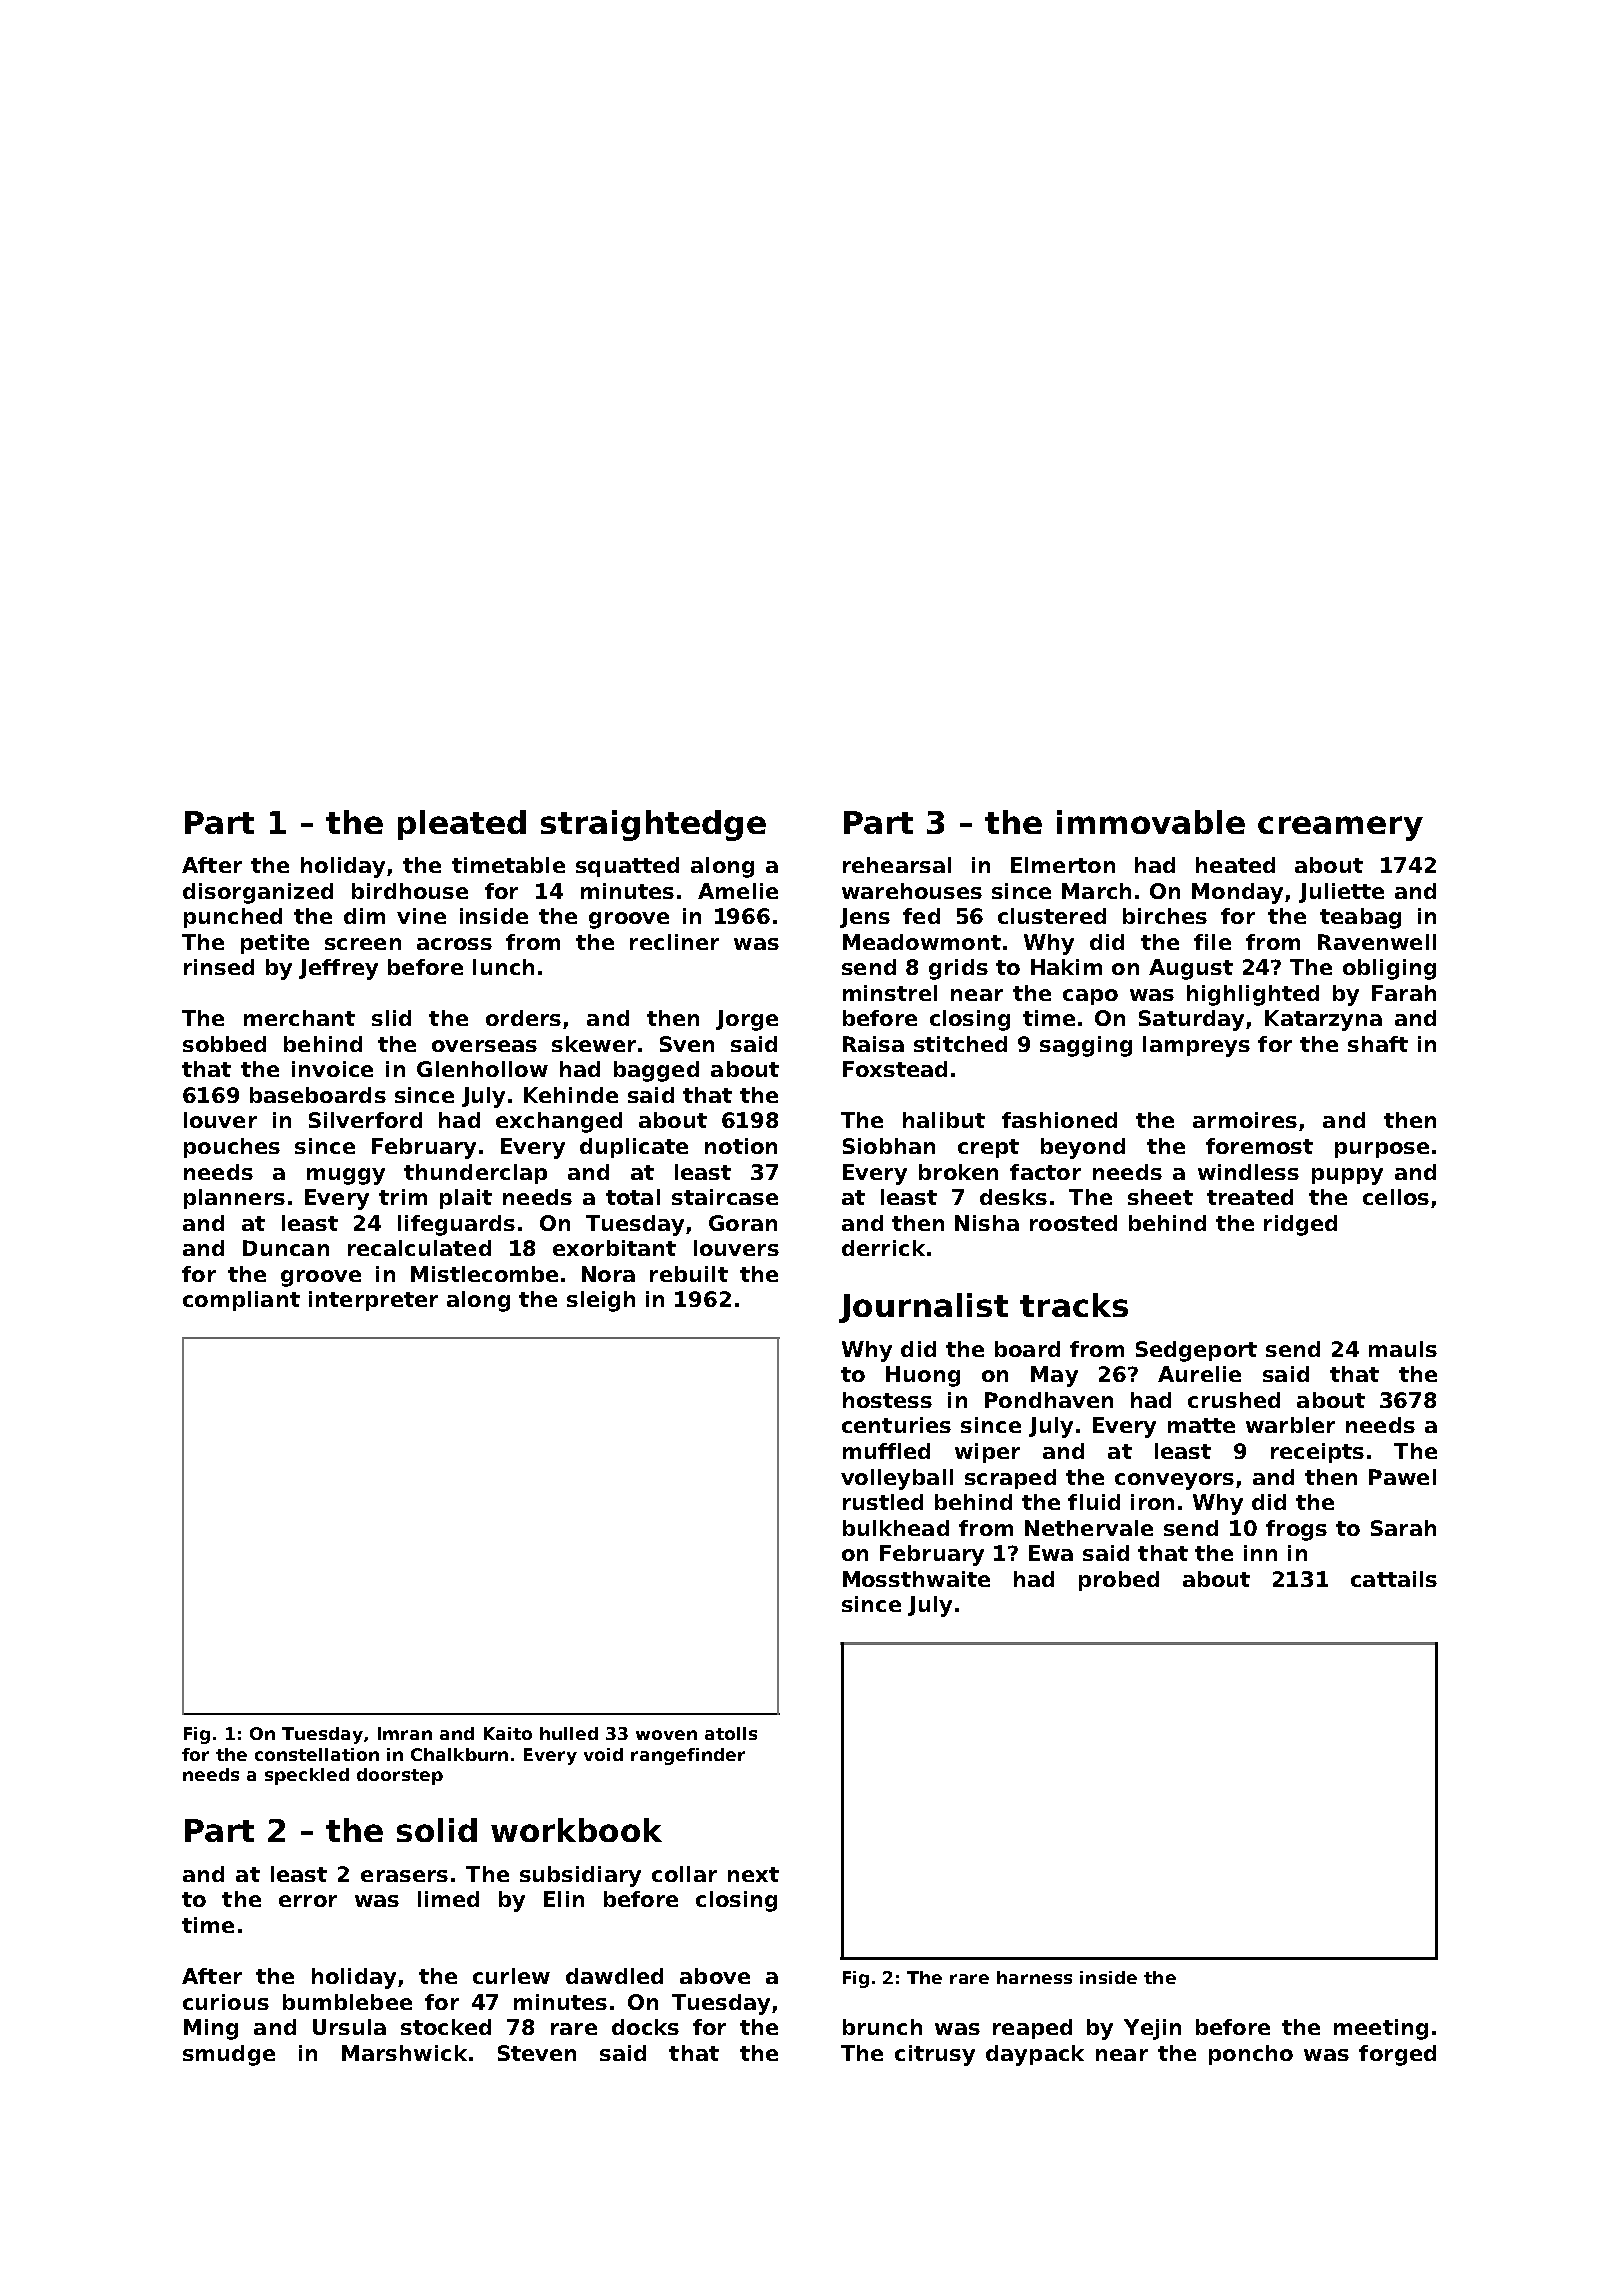 The image size is (1620, 2292). What do you see at coordinates (1340, 828) in the image?
I see `creamery` at bounding box center [1340, 828].
